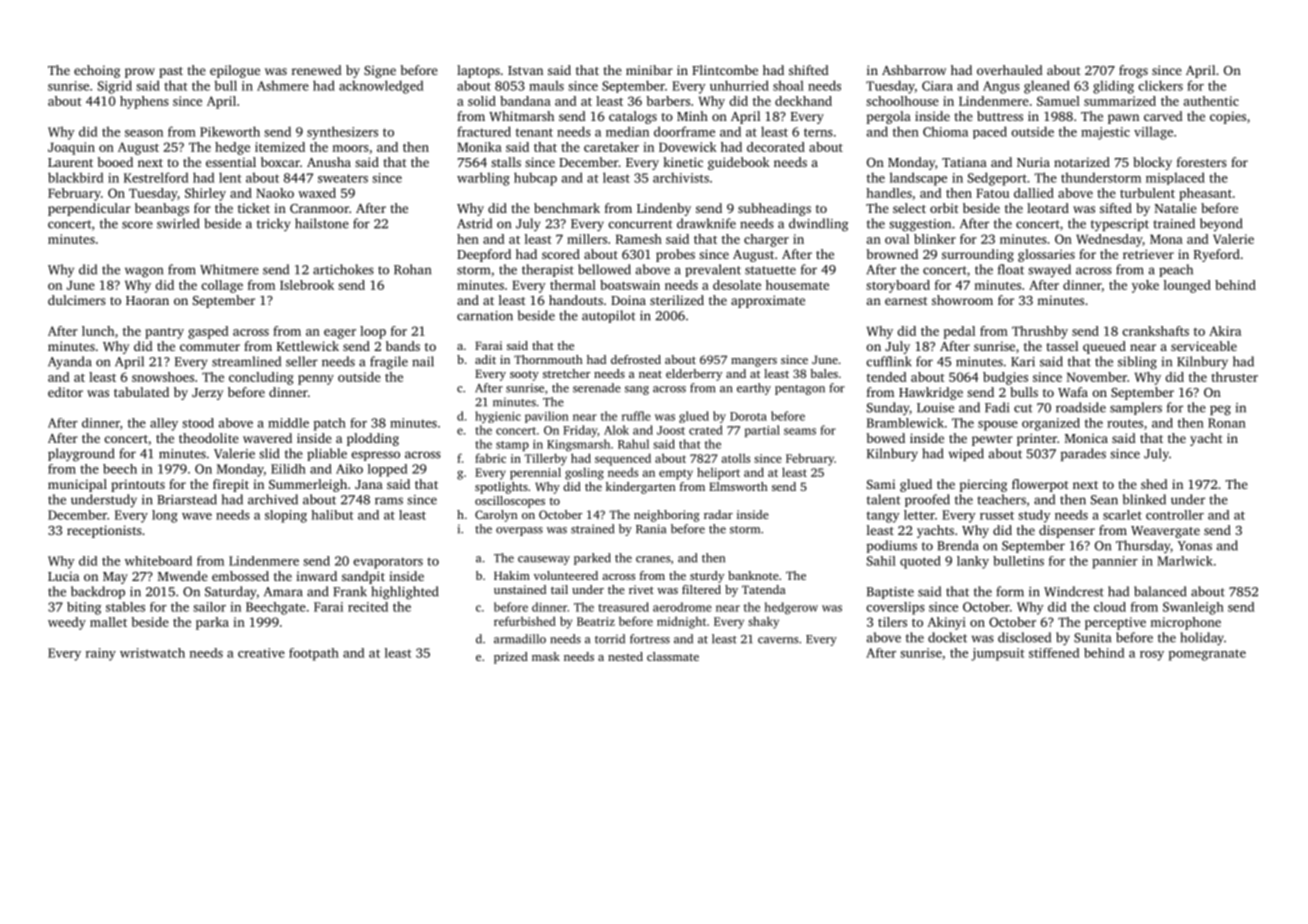  Describe the element at coordinates (97, 71) in the document. I see `echoing` at that location.
